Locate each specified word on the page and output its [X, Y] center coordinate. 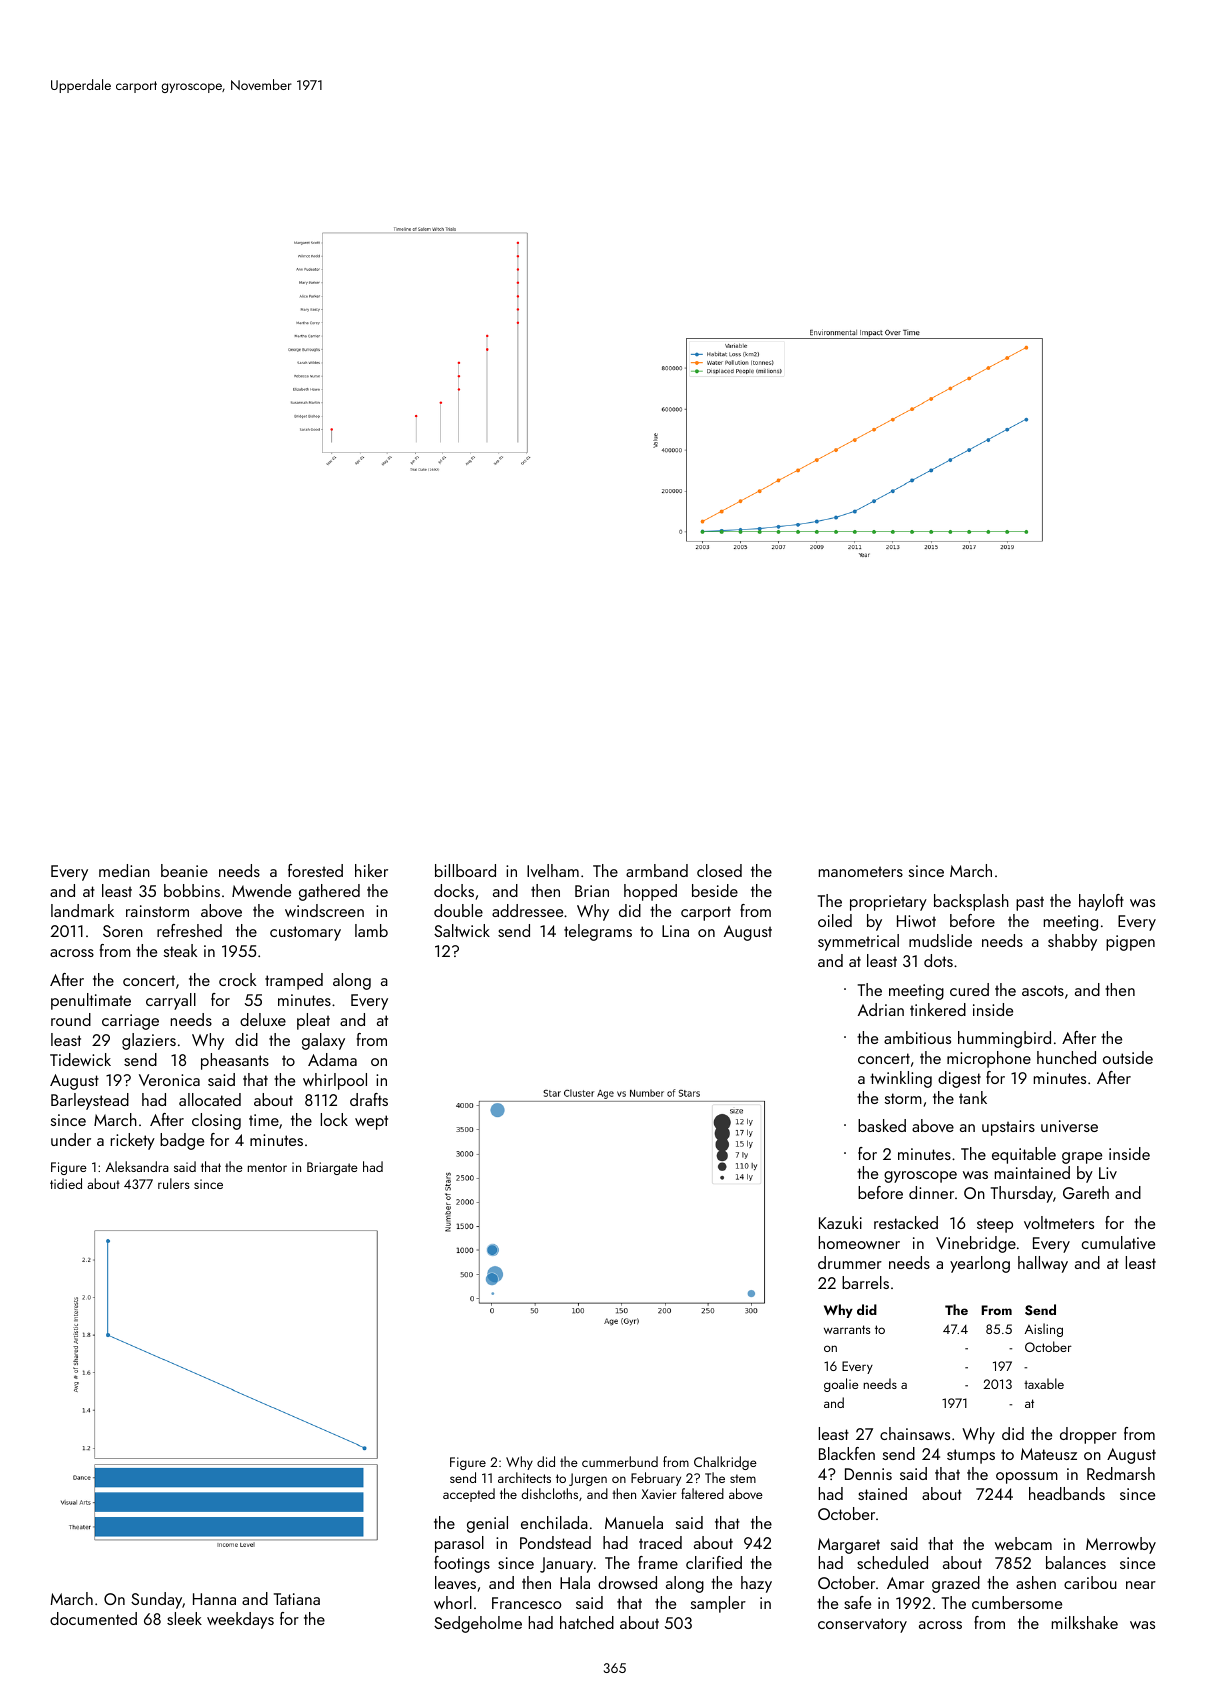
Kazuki [840, 1222]
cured [969, 989]
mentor [267, 1167]
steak [180, 950]
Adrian [881, 1009]
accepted [469, 1495]
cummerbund [620, 1461]
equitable [1024, 1155]
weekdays [240, 1620]
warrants [847, 1329]
